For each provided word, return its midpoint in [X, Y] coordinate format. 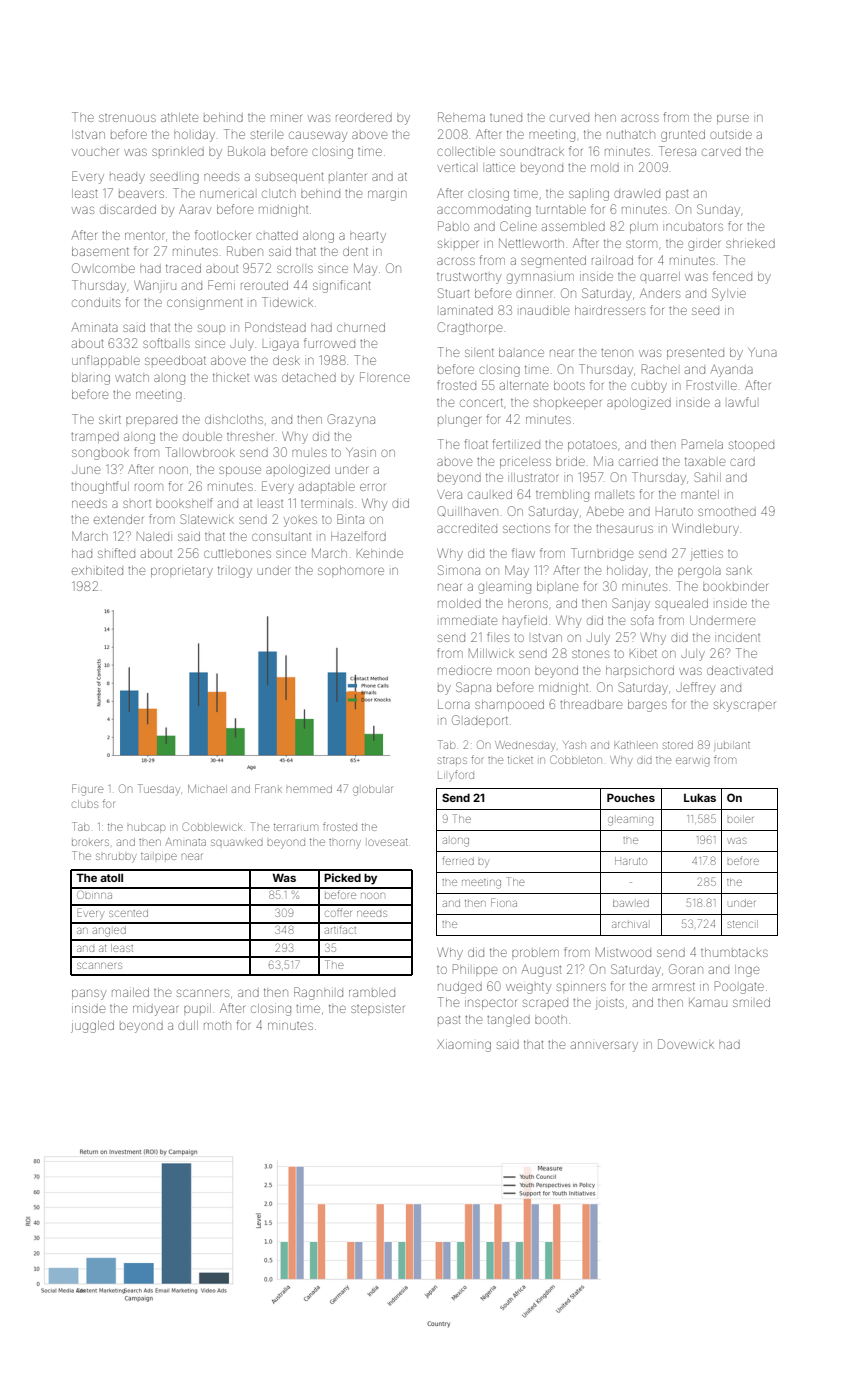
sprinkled [178, 152]
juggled [92, 1027]
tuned [506, 118]
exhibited [97, 570]
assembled [573, 226]
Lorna [454, 704]
